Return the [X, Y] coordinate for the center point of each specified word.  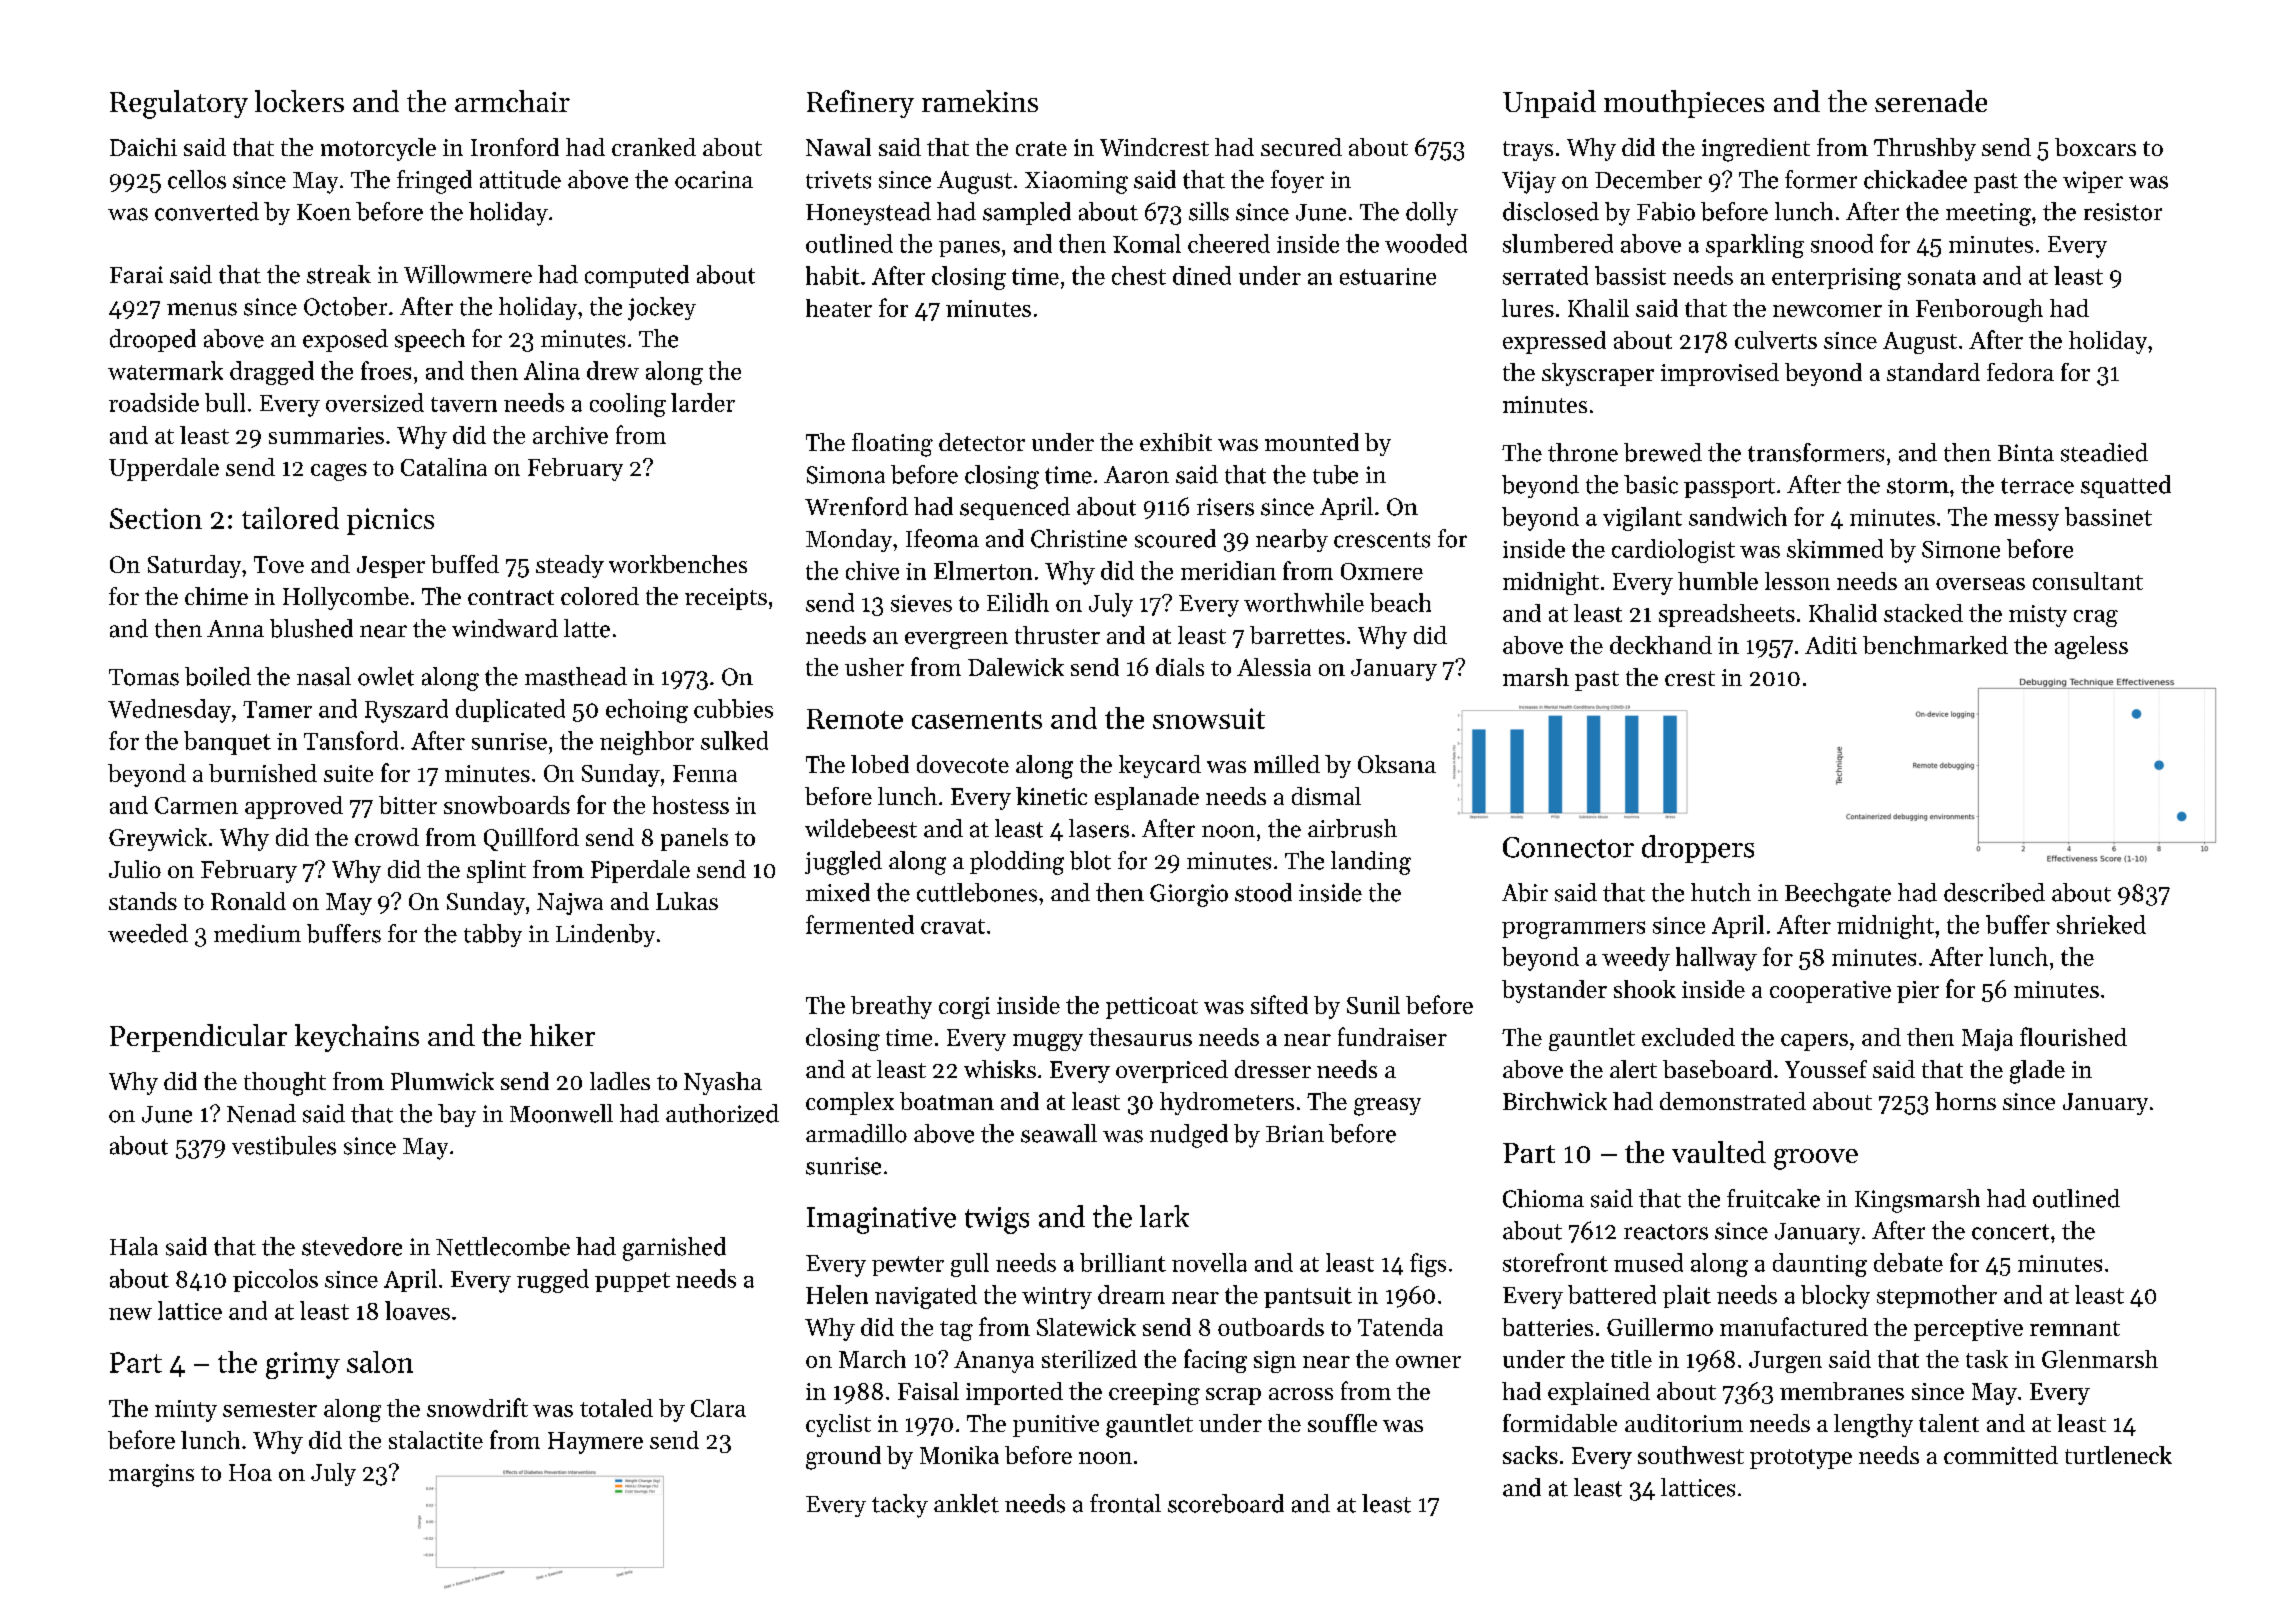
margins [151, 1475]
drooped [153, 340]
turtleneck [2118, 1455]
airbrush [1352, 828]
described [1994, 892]
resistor [2123, 212]
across [1301, 1394]
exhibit [1176, 442]
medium [257, 933]
